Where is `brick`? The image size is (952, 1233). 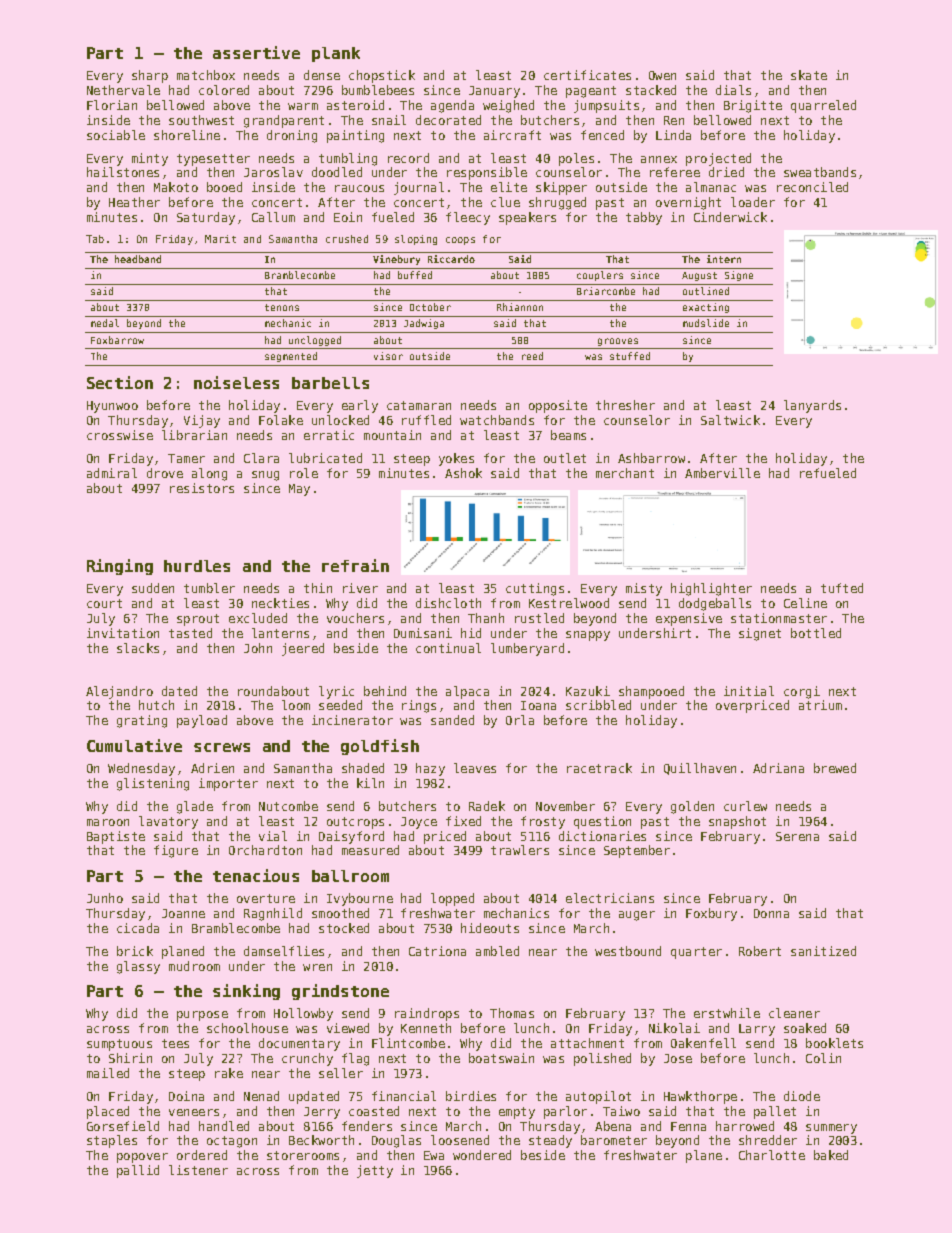 brick is located at coordinates (135, 951).
